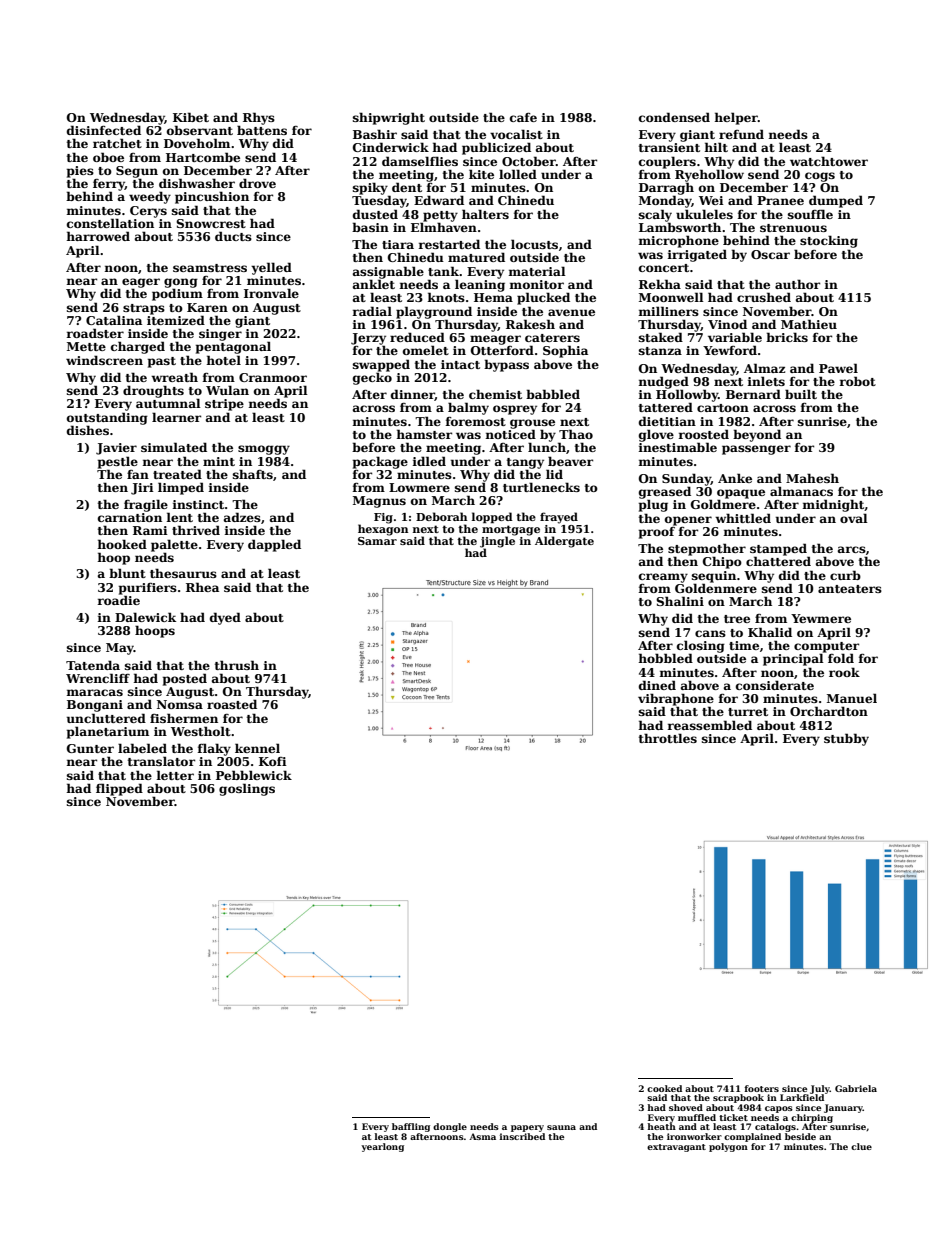 This screenshot has height=1233, width=952. I want to click on baffling, so click(411, 1127).
